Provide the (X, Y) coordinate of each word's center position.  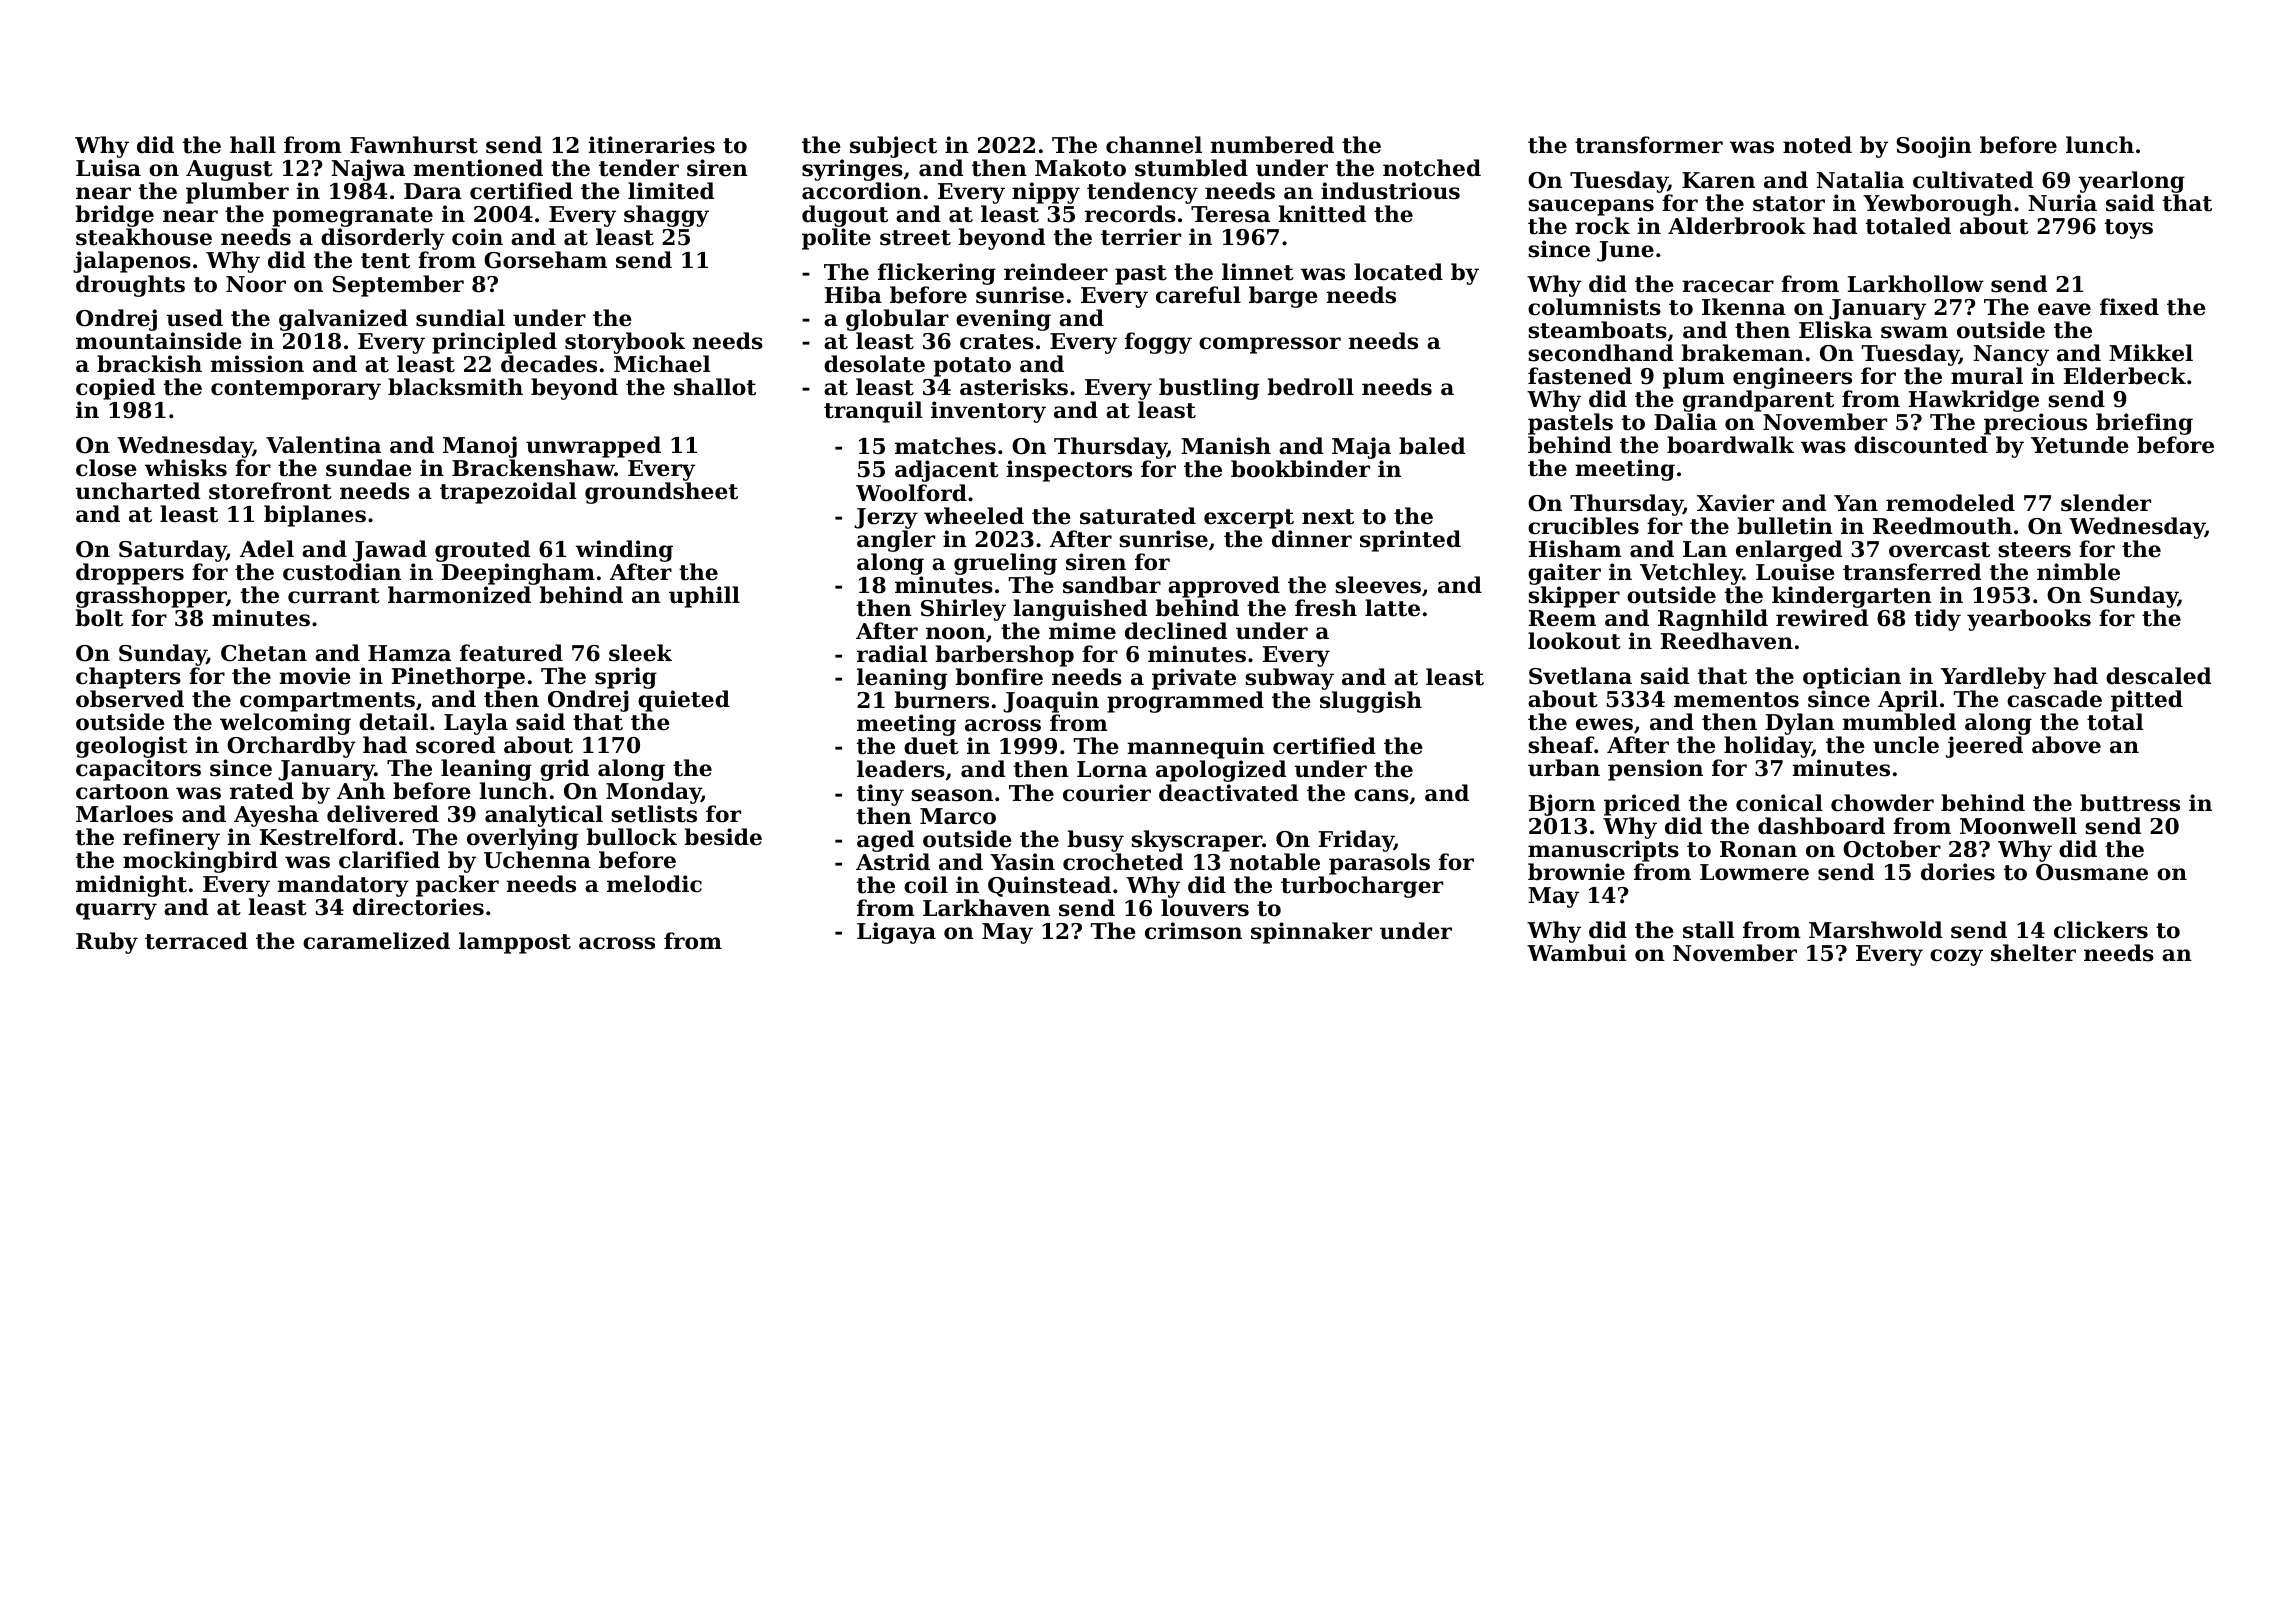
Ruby (107, 943)
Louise (1795, 572)
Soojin (1934, 147)
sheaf (1561, 745)
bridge (114, 216)
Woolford (911, 493)
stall (1708, 930)
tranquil (873, 412)
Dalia (1685, 422)
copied (115, 389)
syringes (852, 170)
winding (624, 551)
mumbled (1899, 722)
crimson (1193, 931)
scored (455, 745)
